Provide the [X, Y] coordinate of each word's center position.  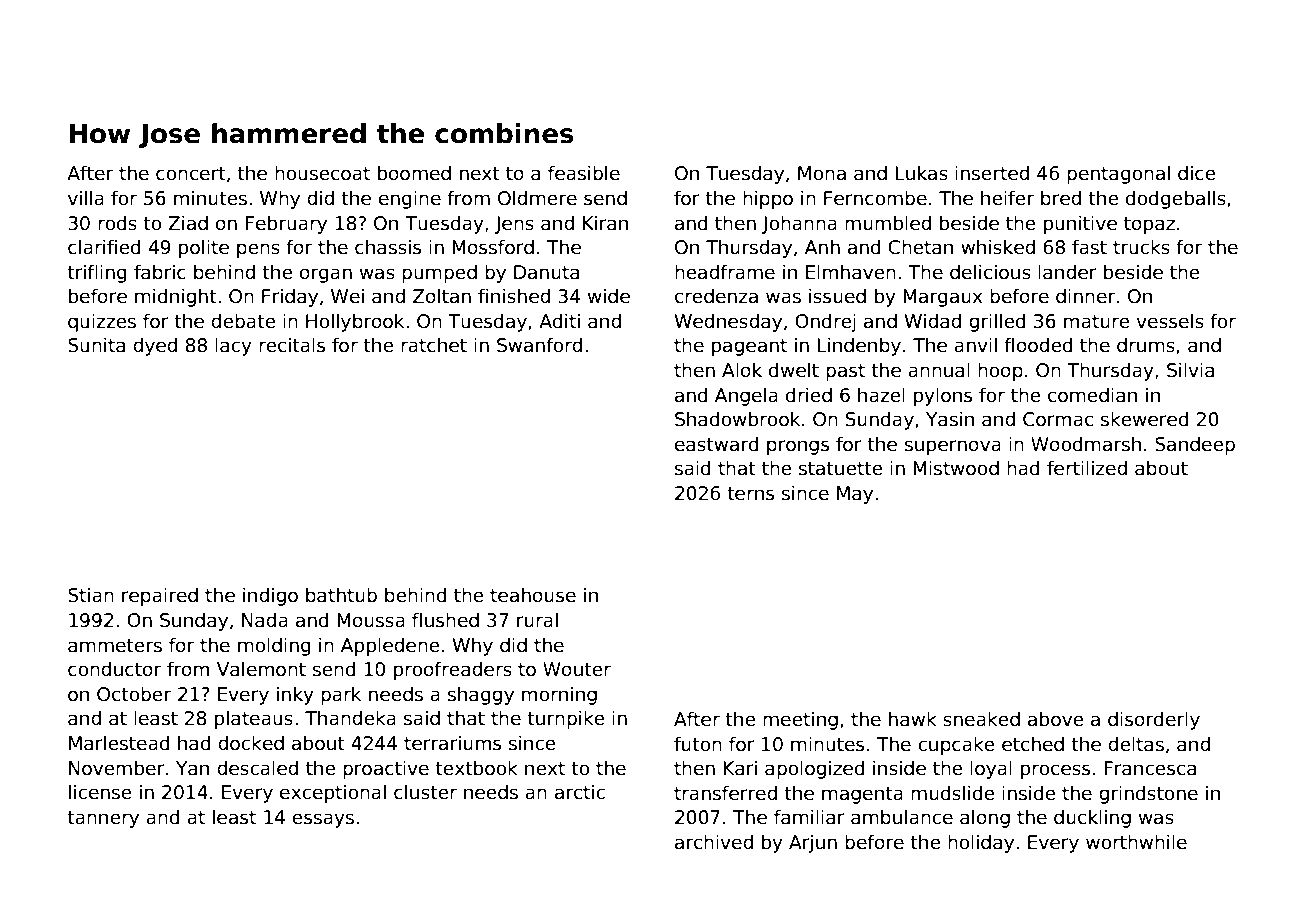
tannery [103, 819]
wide [609, 296]
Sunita [96, 345]
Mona [822, 173]
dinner [1085, 296]
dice [1196, 173]
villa [86, 198]
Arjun [813, 844]
